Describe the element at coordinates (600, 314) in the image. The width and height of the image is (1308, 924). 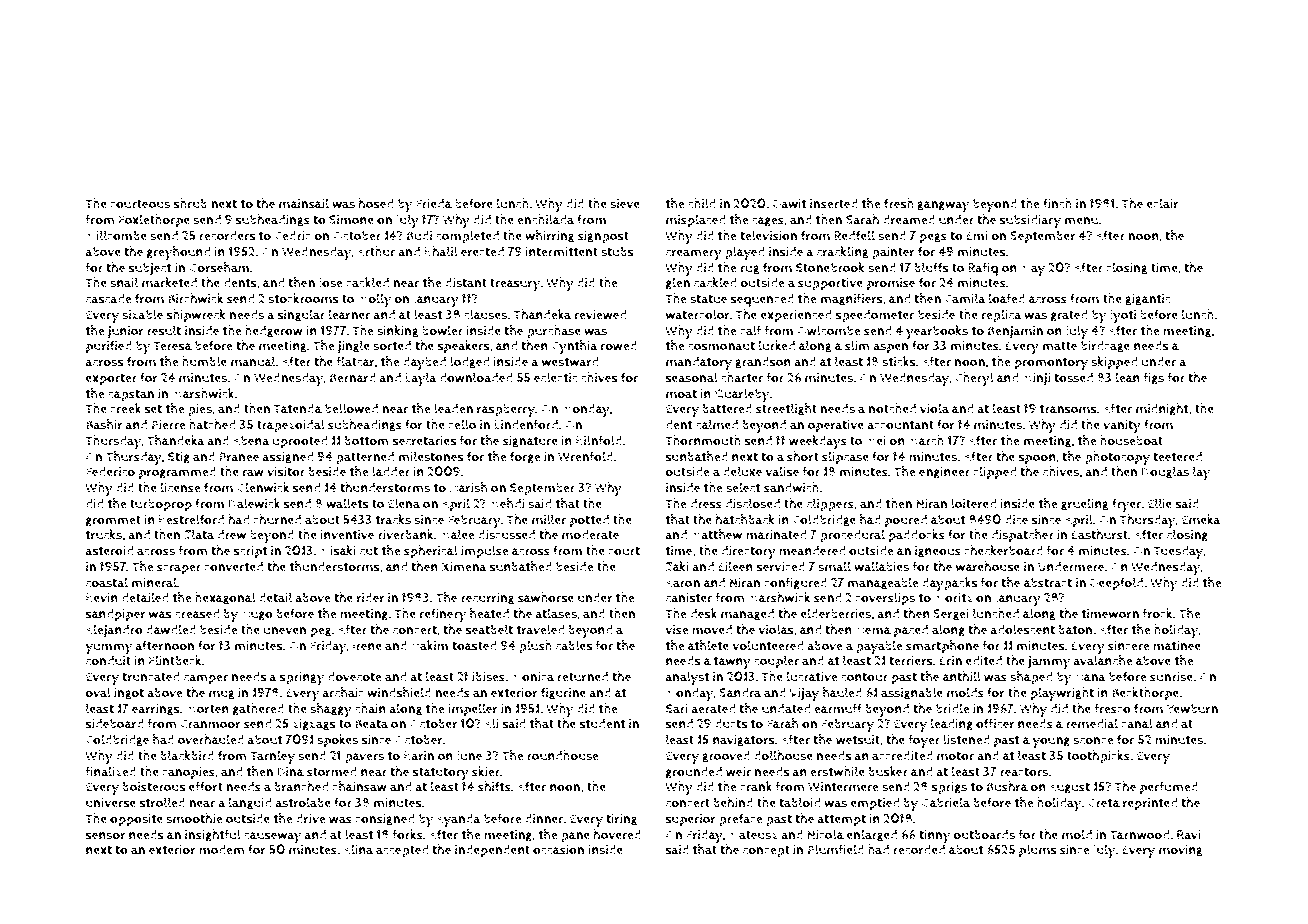
I see `reviewed` at that location.
